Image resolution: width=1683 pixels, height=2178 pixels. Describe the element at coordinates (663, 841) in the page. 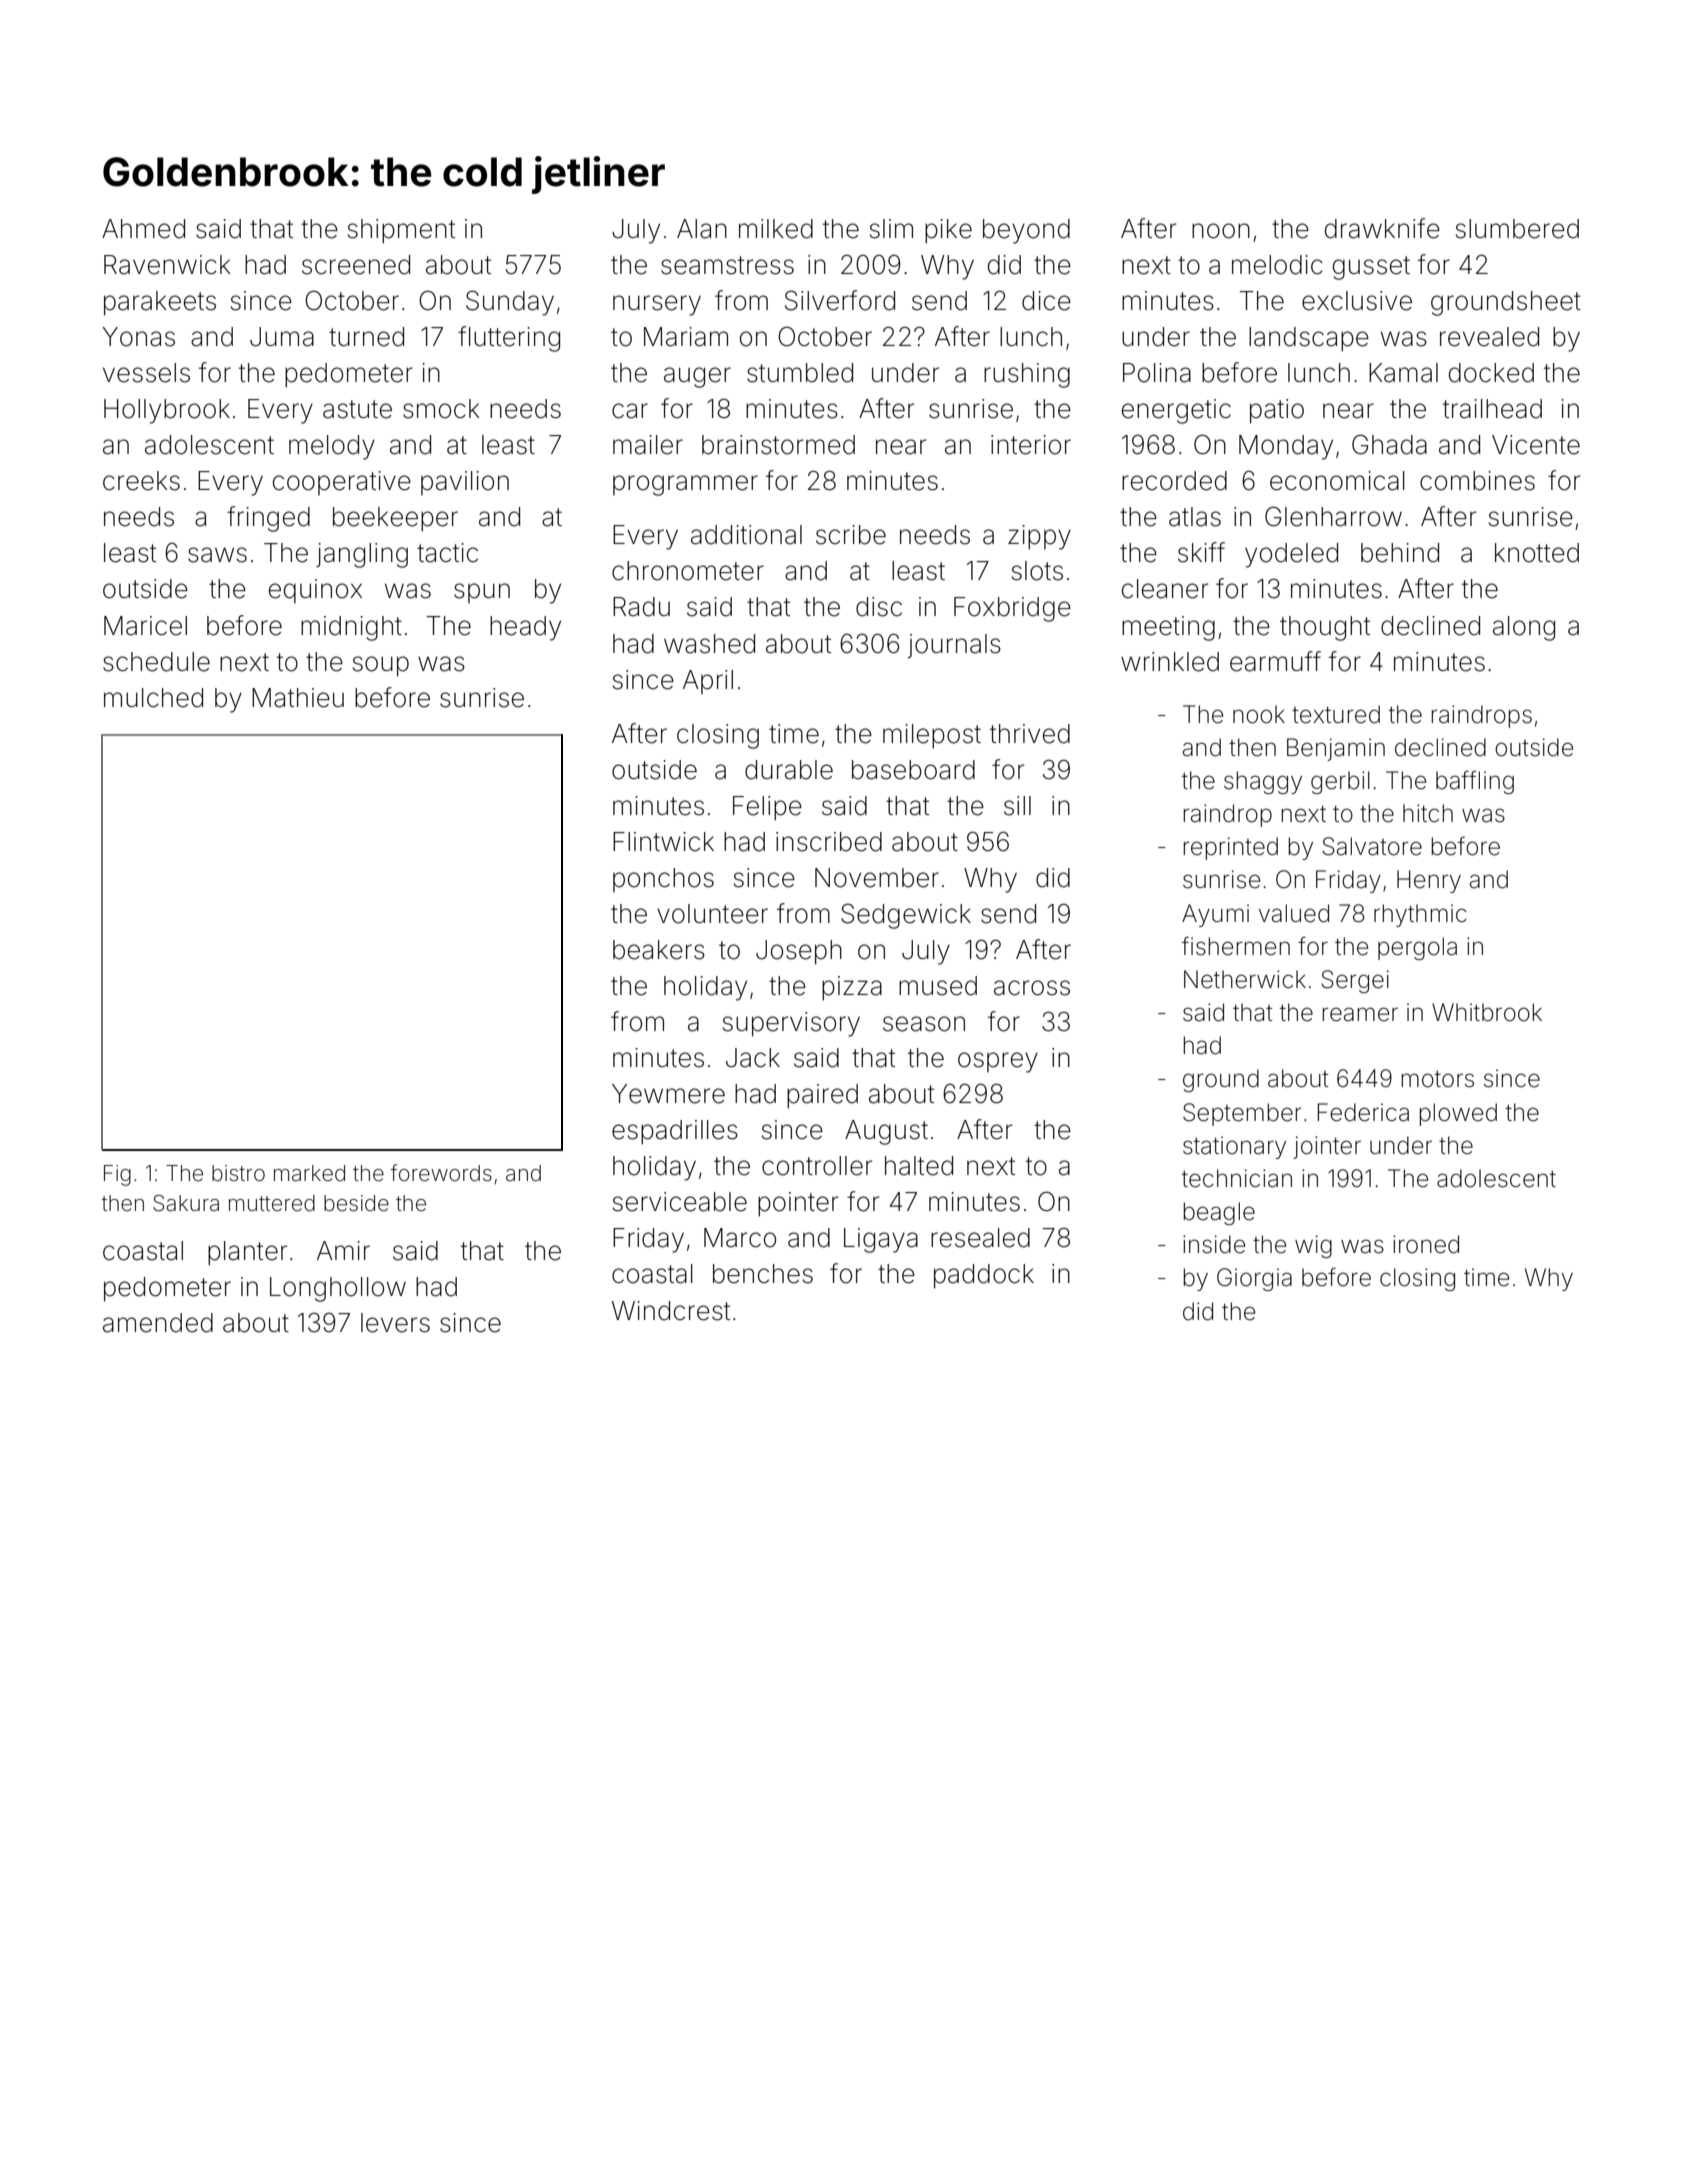

I see `Flintwick` at that location.
